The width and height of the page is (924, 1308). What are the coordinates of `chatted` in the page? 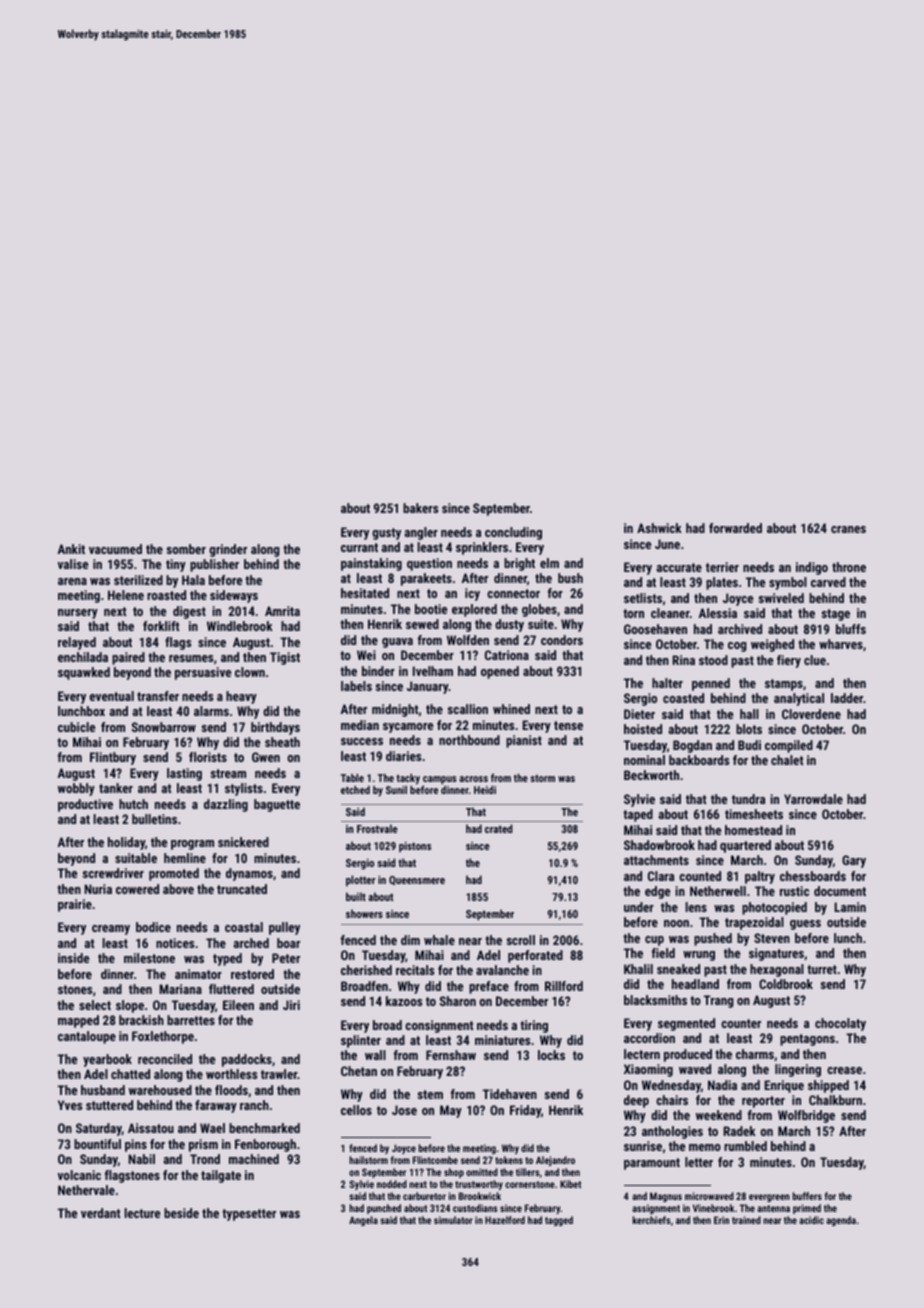 It's located at (130, 1074).
